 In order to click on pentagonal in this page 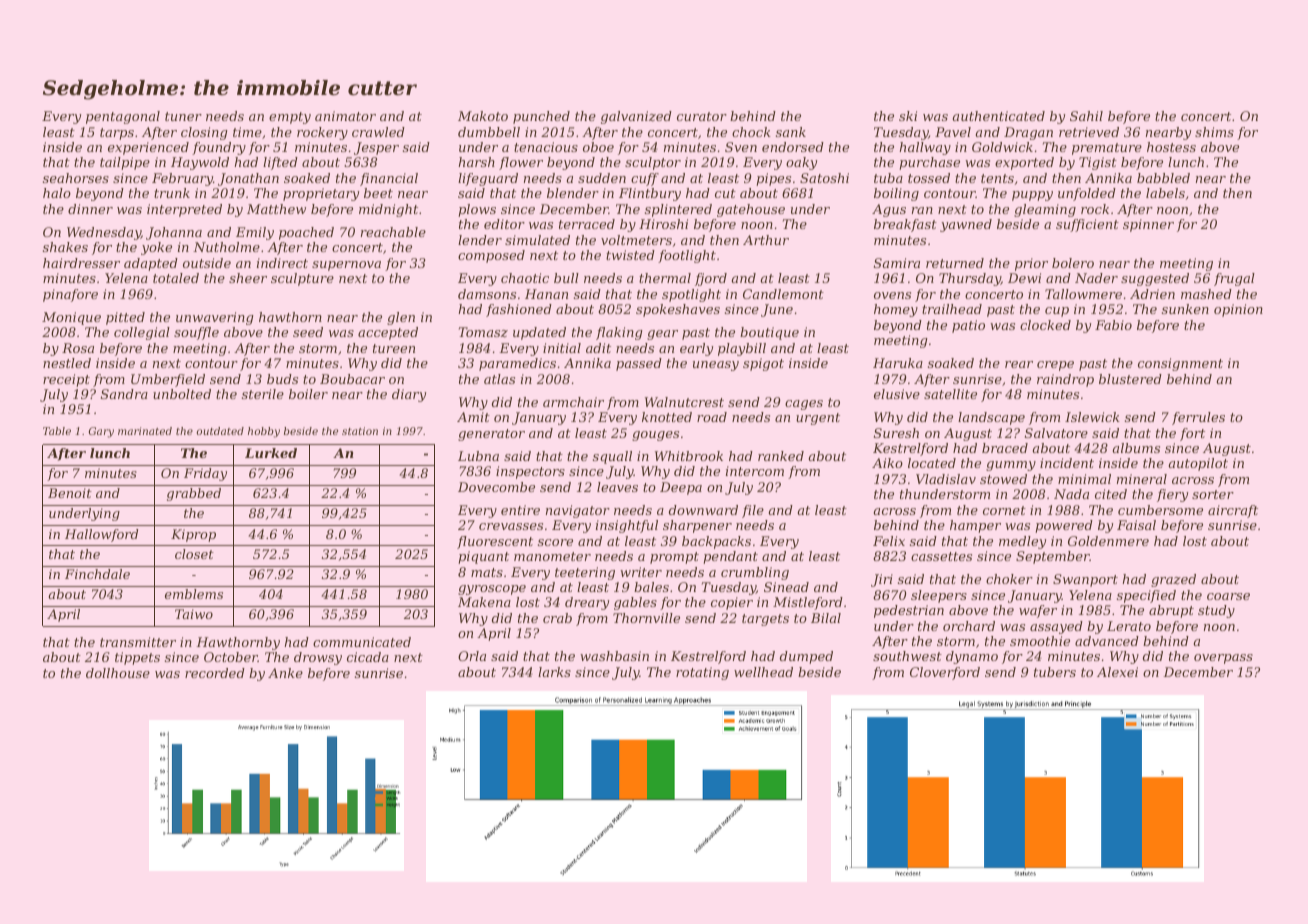, I will do `click(123, 117)`.
